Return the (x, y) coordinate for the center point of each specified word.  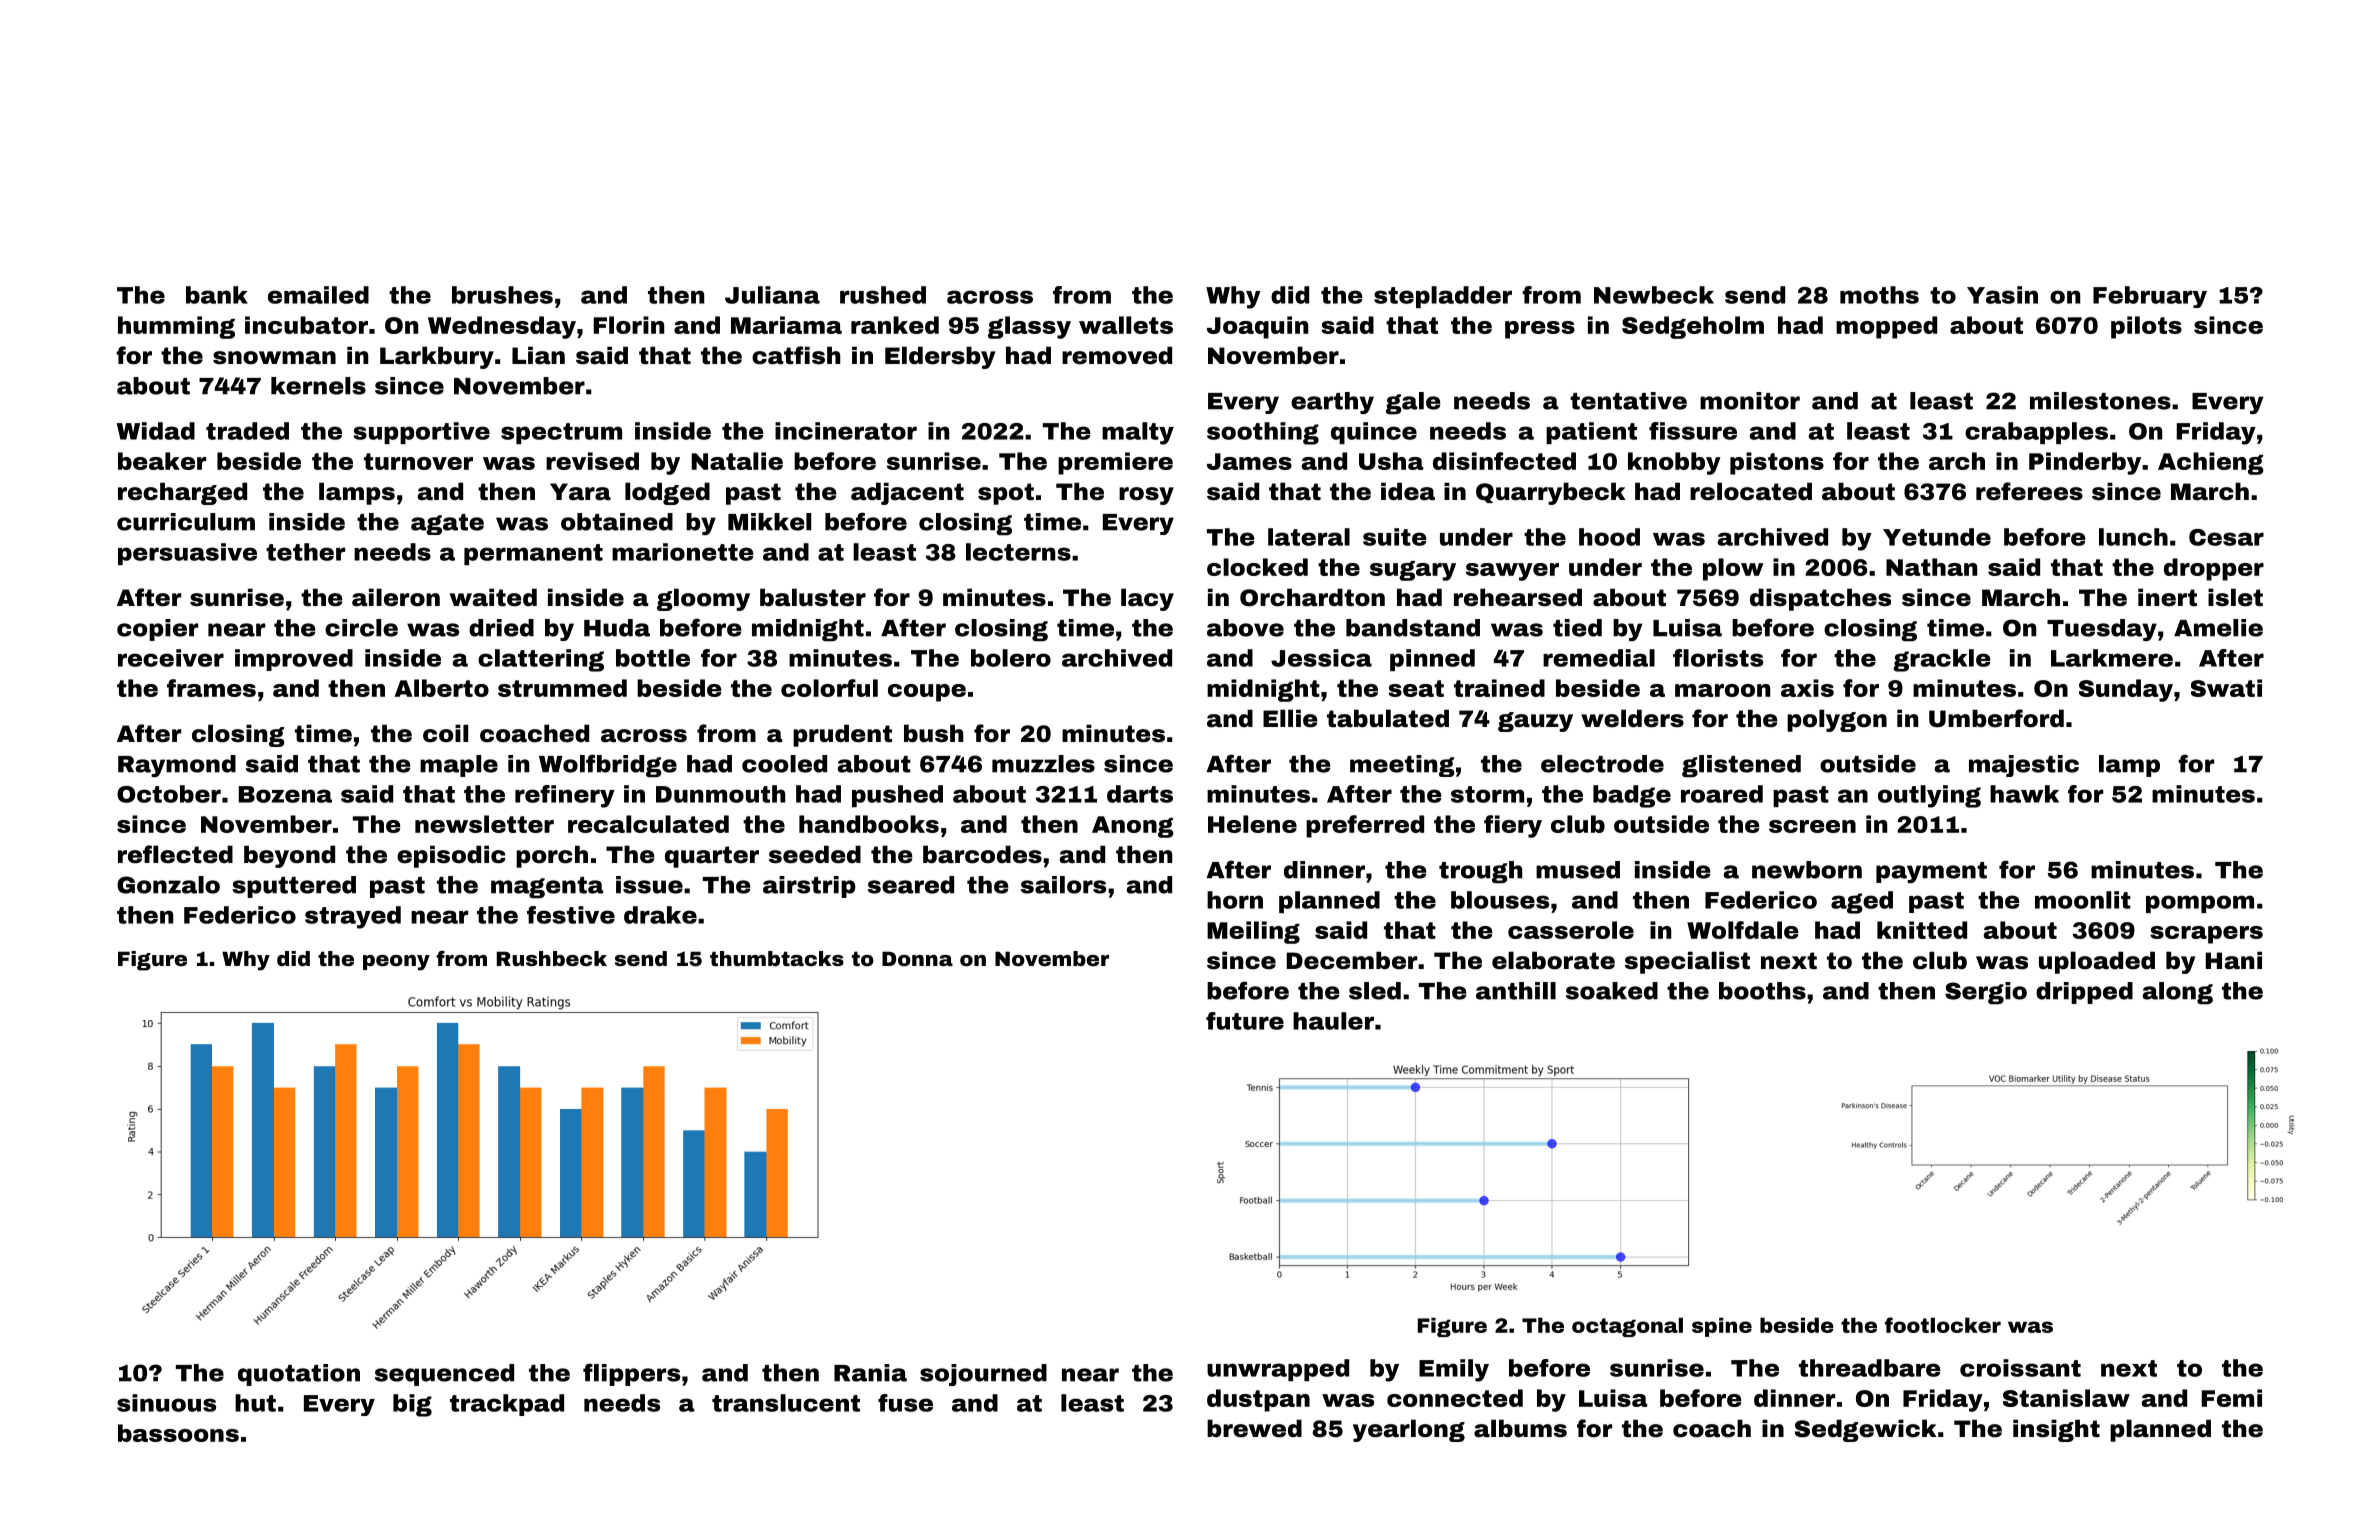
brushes (502, 295)
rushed (883, 295)
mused (1578, 870)
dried (501, 628)
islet (2235, 597)
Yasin (2002, 295)
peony (396, 963)
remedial (1599, 658)
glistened (1741, 766)
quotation (299, 1375)
